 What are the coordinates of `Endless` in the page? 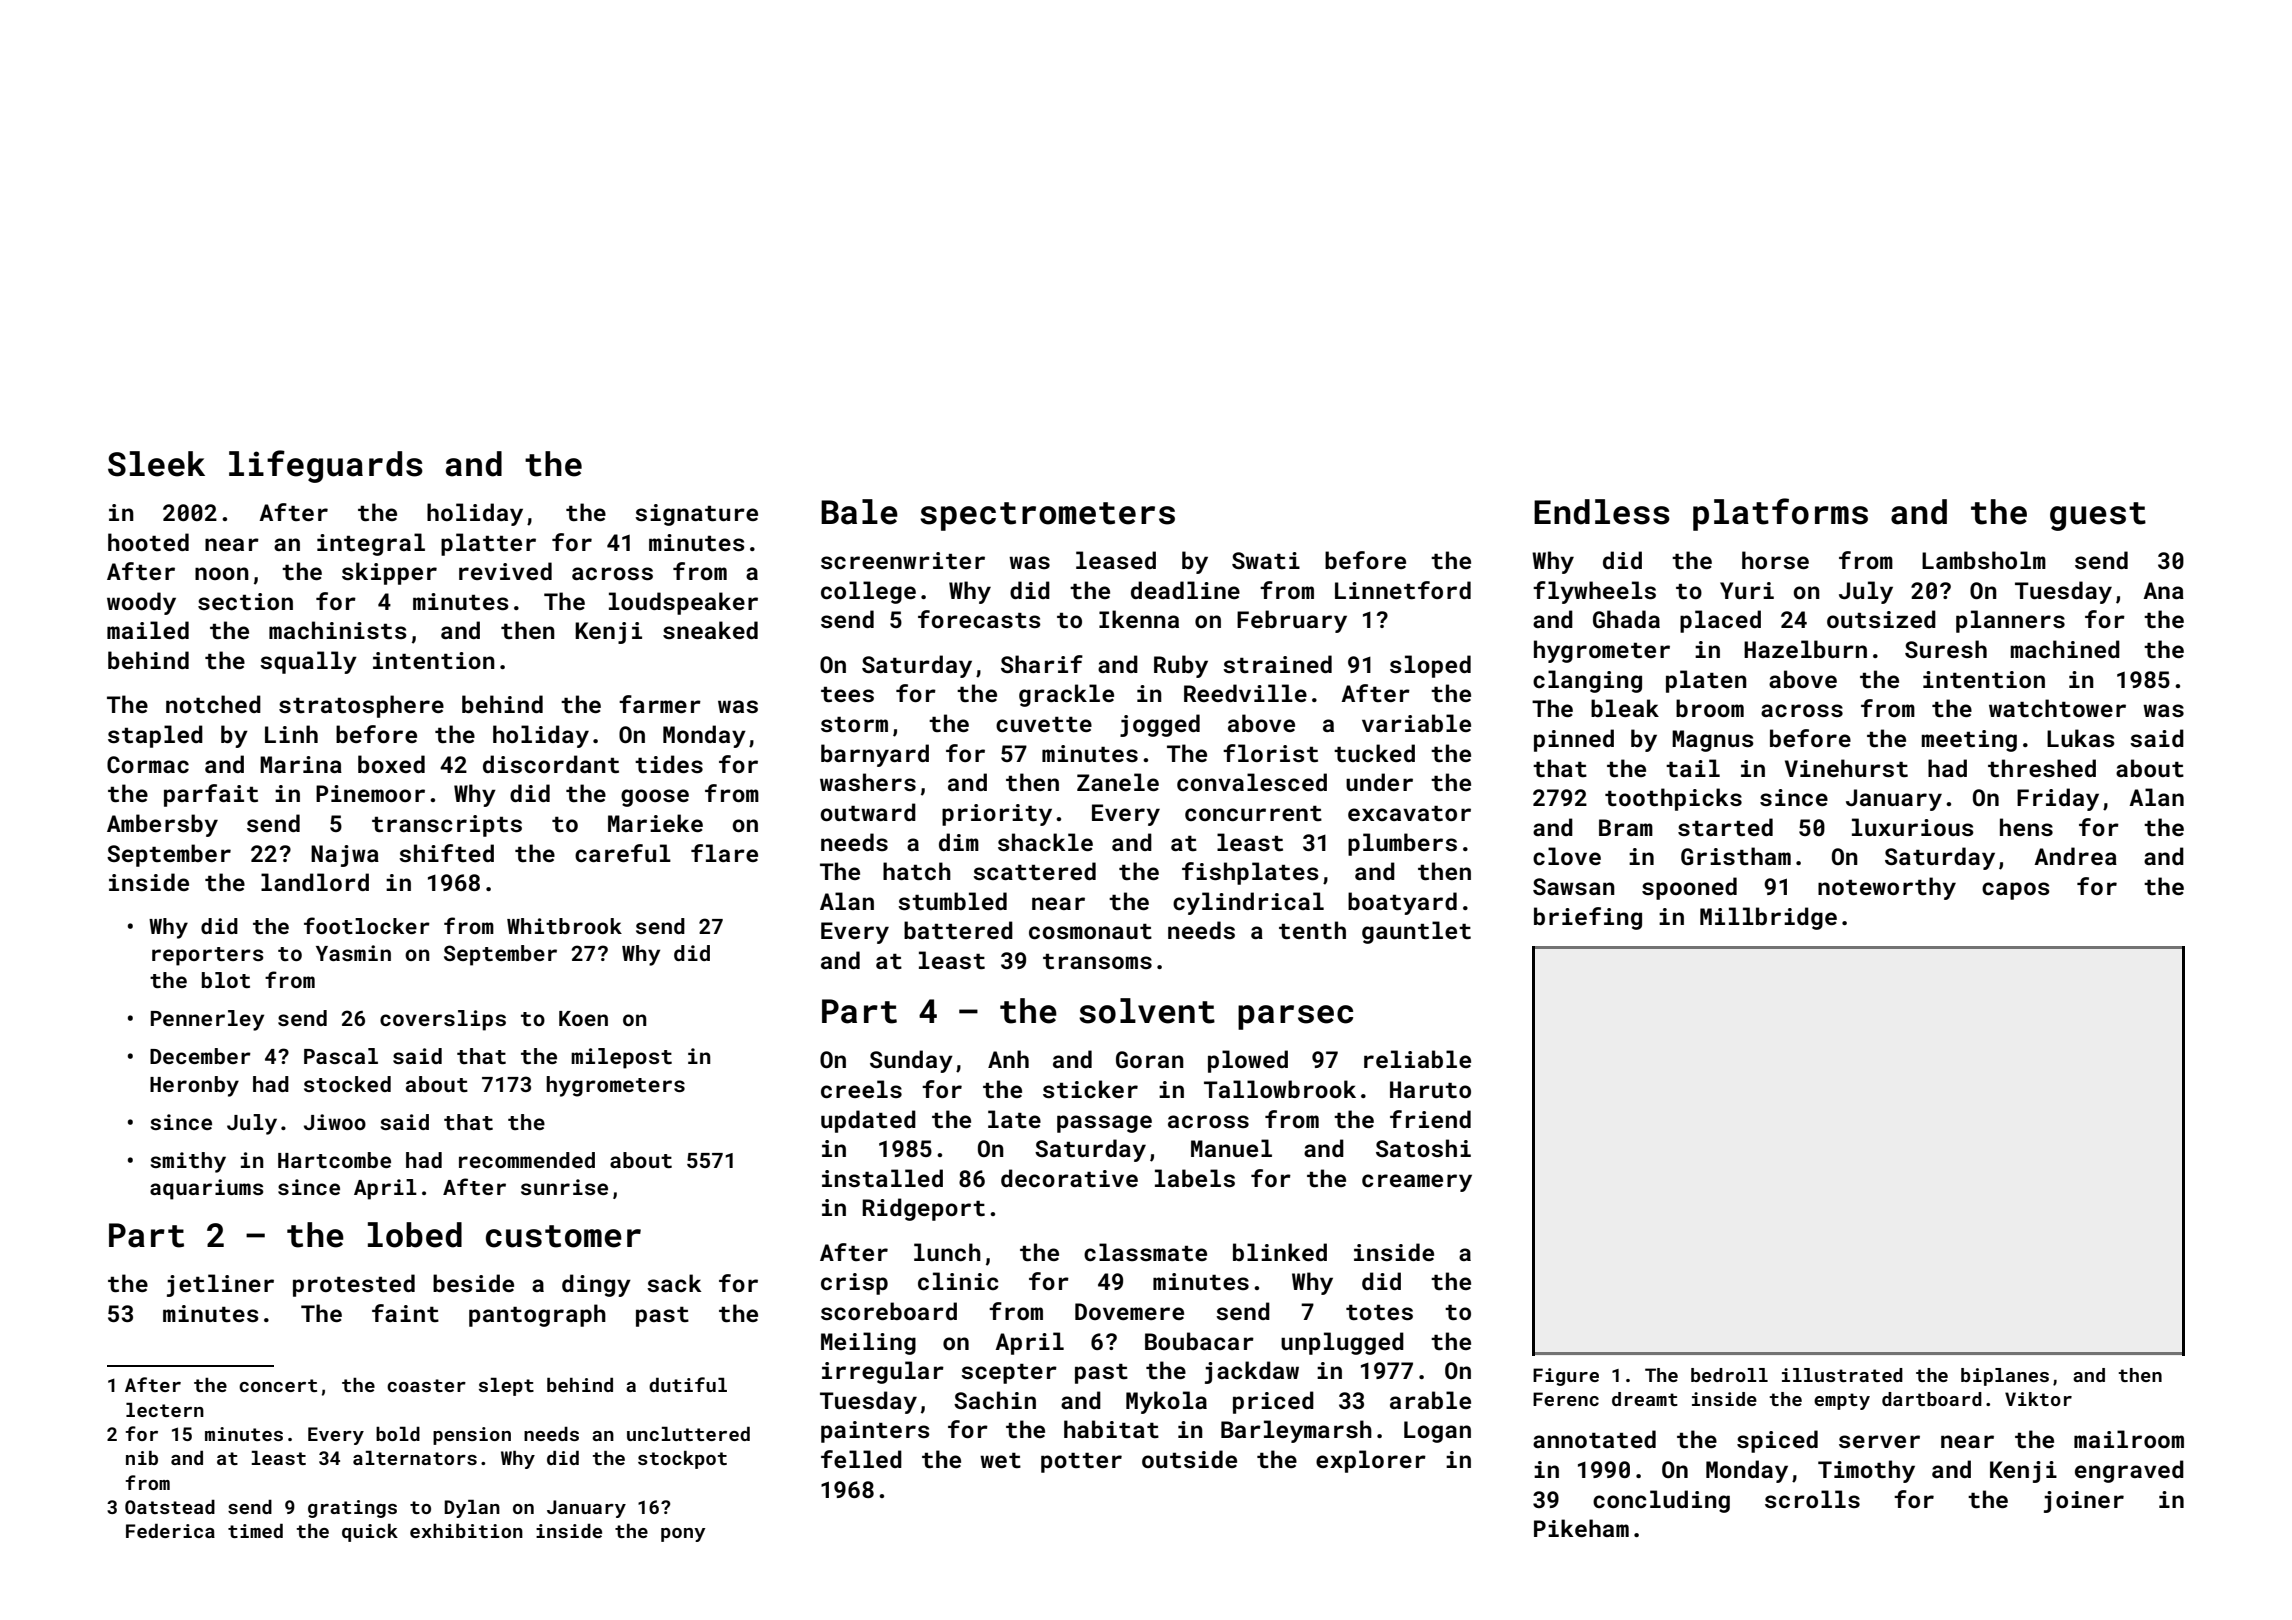 It's located at (1602, 512).
